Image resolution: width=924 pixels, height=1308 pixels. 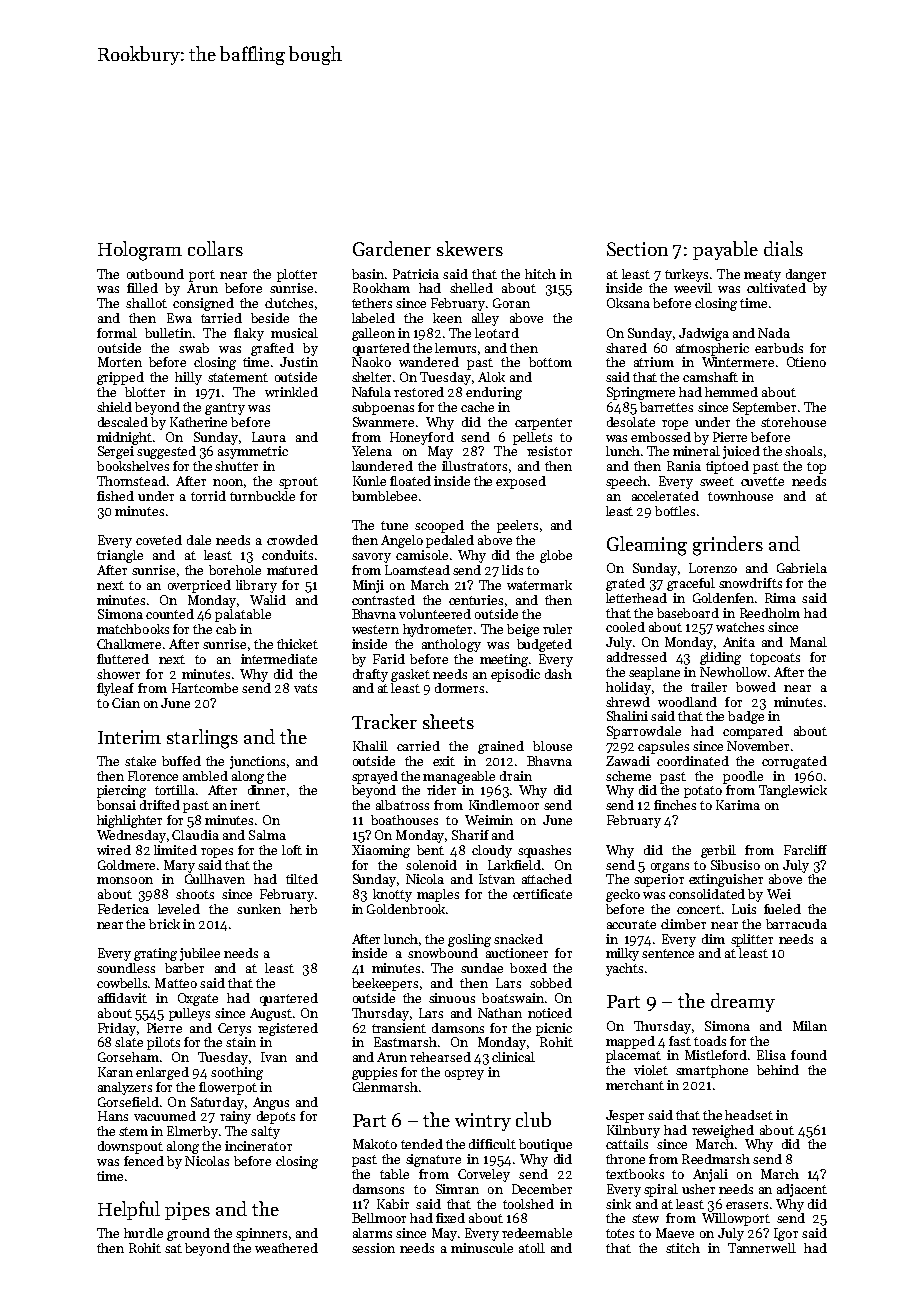 I want to click on shower, so click(x=118, y=674).
